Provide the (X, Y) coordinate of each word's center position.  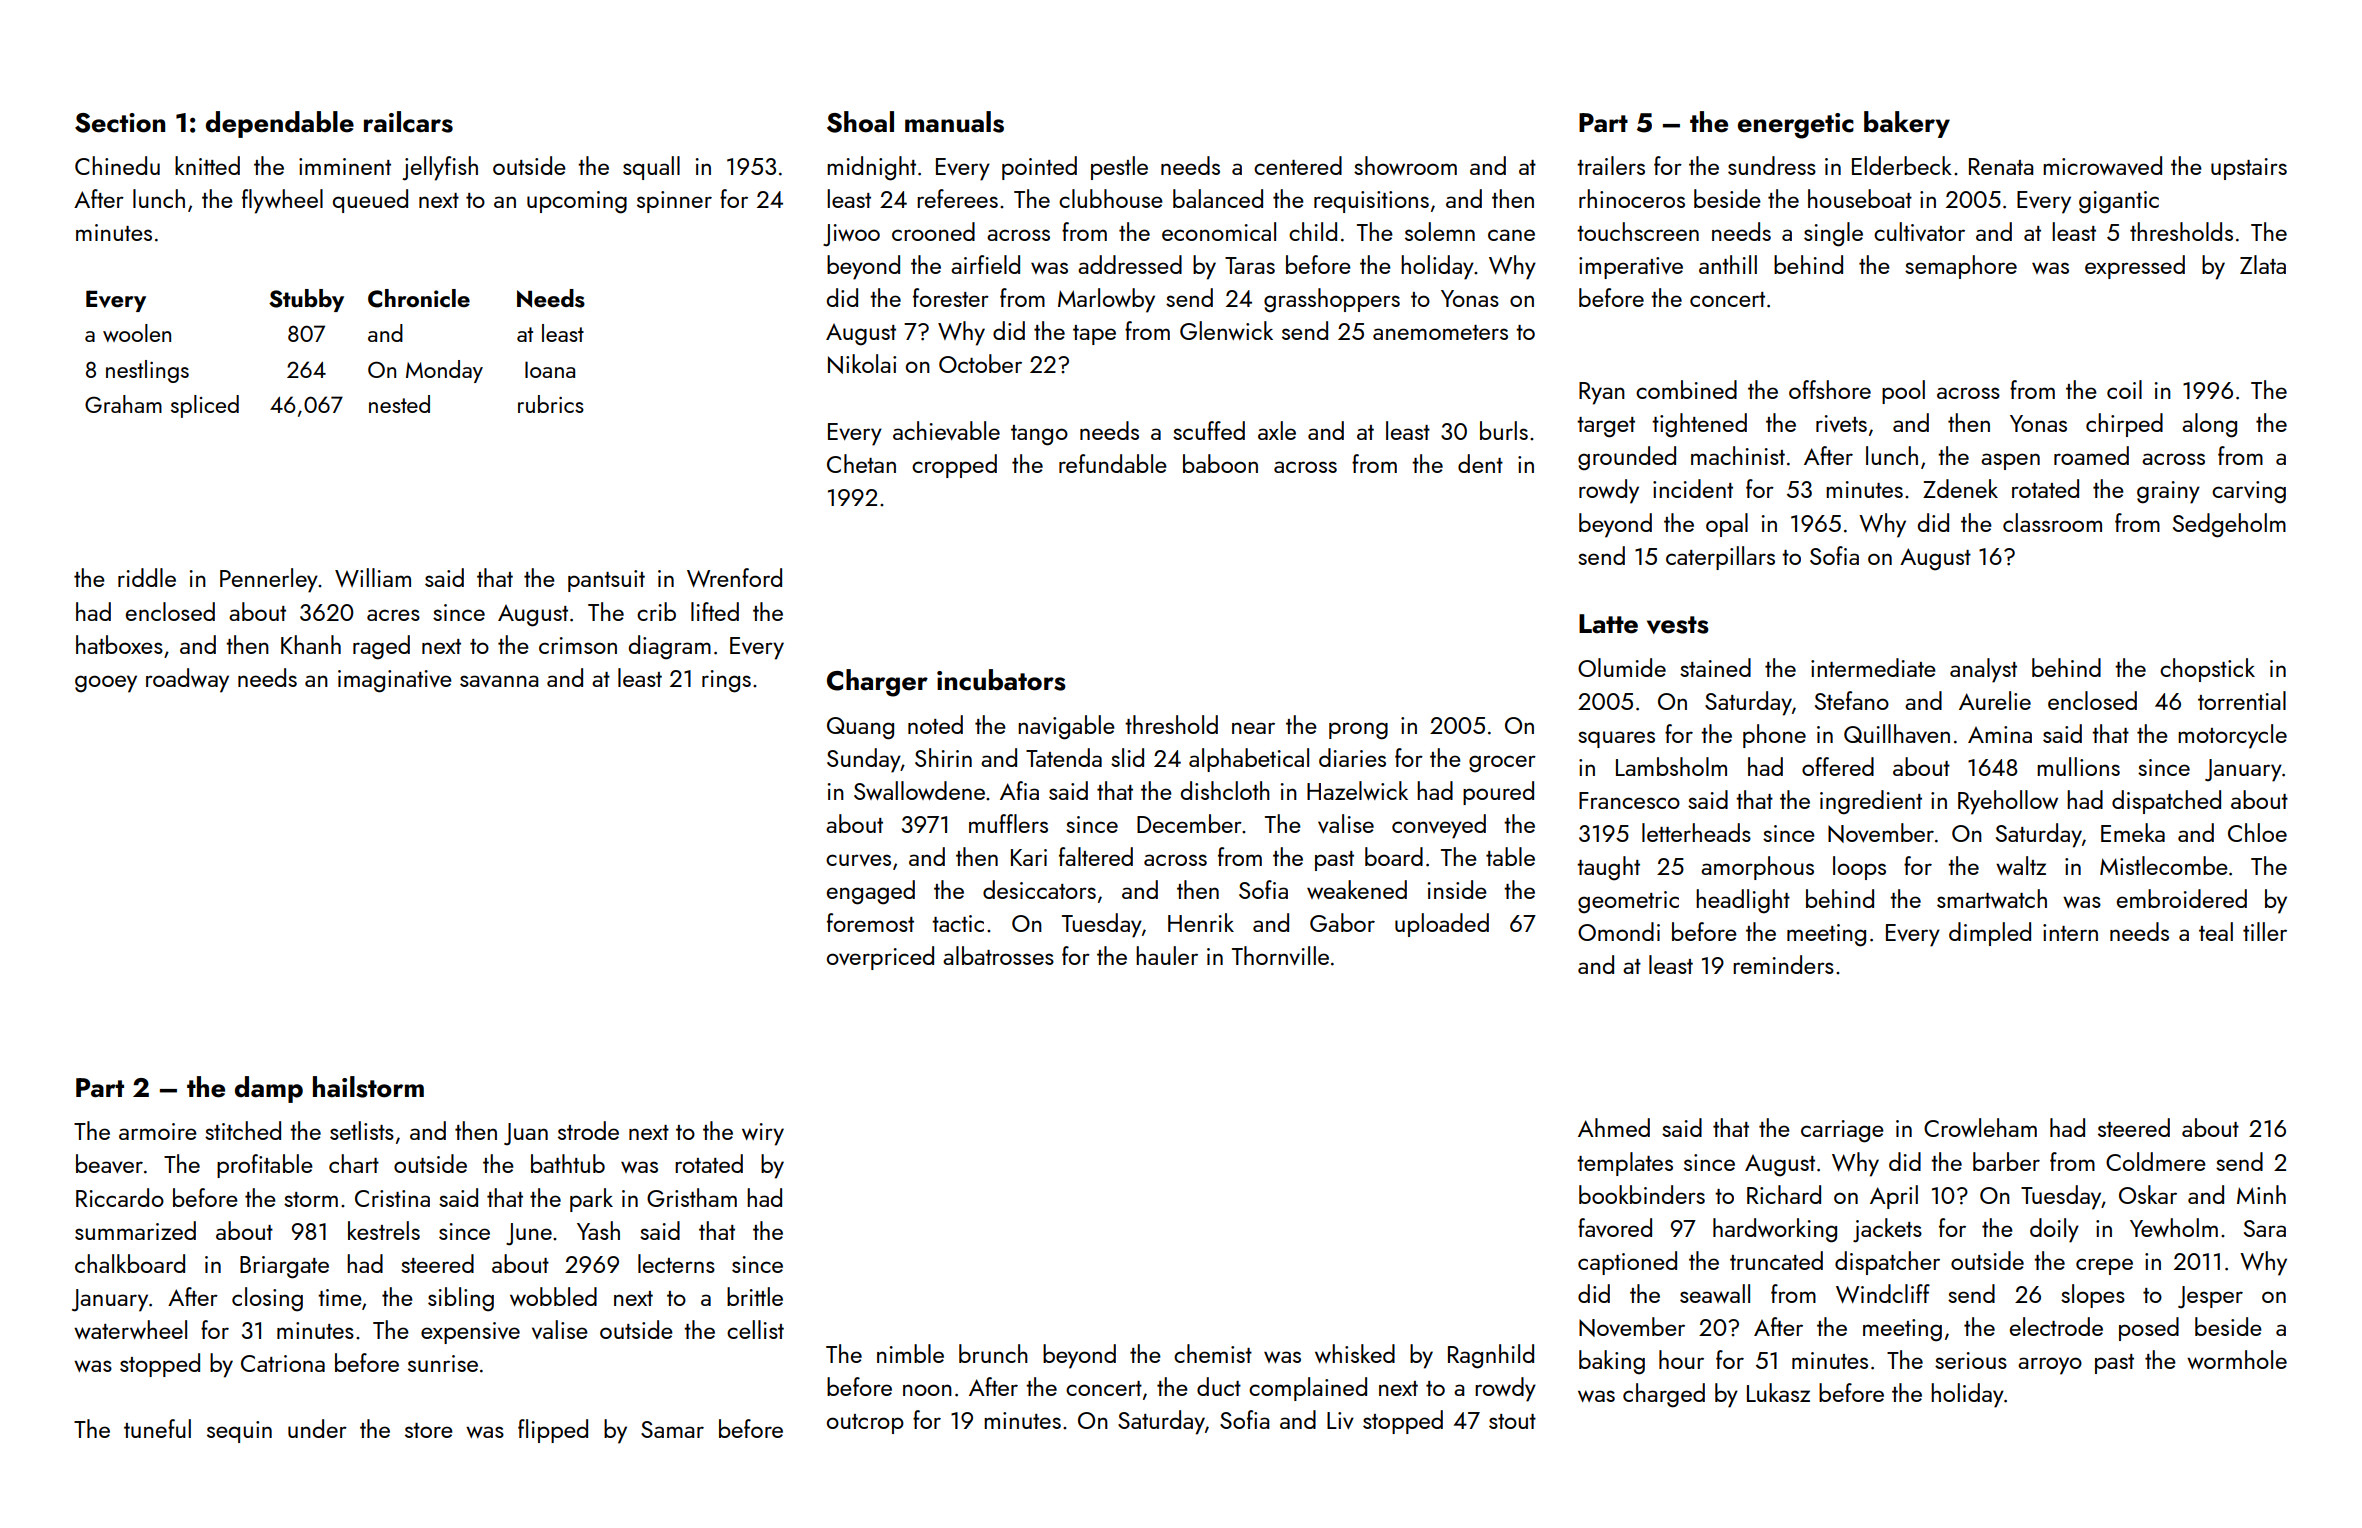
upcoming (577, 202)
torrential (2242, 700)
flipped (553, 1431)
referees (957, 198)
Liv (1340, 1420)
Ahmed (1614, 1127)
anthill (1728, 264)
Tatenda (1064, 757)
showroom (1405, 165)
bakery (1907, 124)
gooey (106, 684)
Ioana (550, 369)
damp (269, 1089)
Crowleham (1980, 1127)
